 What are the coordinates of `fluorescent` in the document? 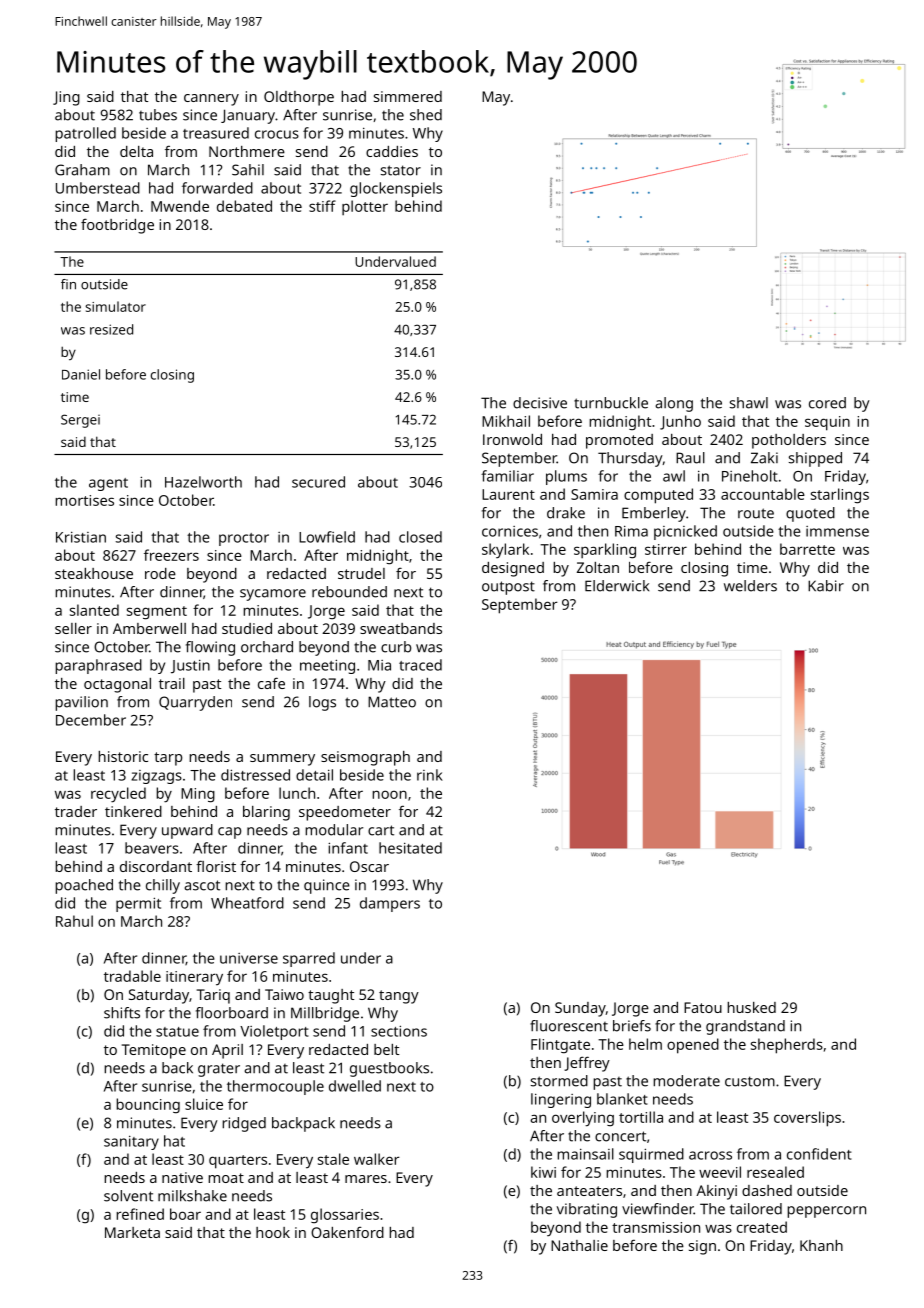 It's located at (569, 1026).
